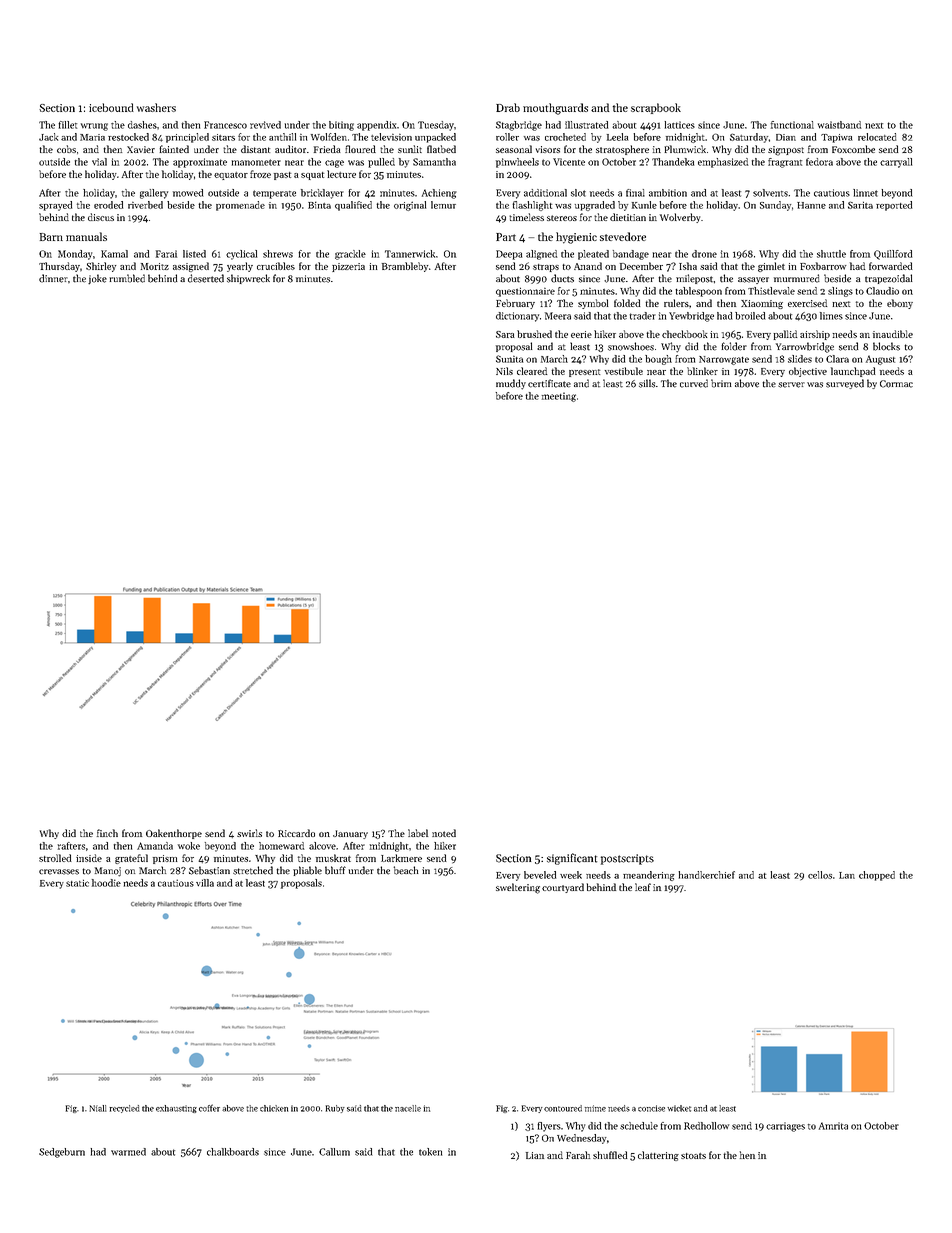  What do you see at coordinates (563, 888) in the screenshot?
I see `courtyard` at bounding box center [563, 888].
